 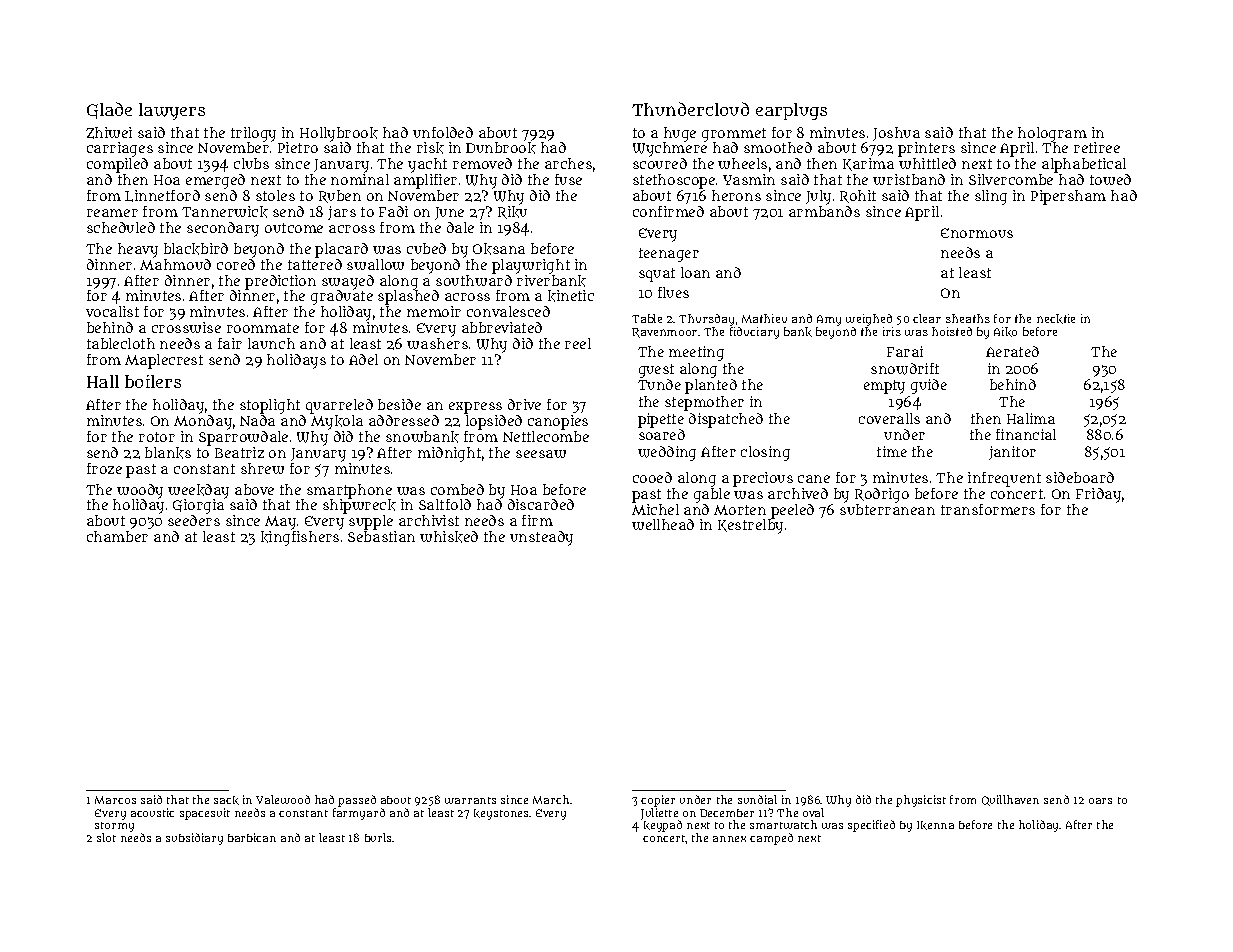 What do you see at coordinates (1052, 134) in the document?
I see `hologram` at bounding box center [1052, 134].
